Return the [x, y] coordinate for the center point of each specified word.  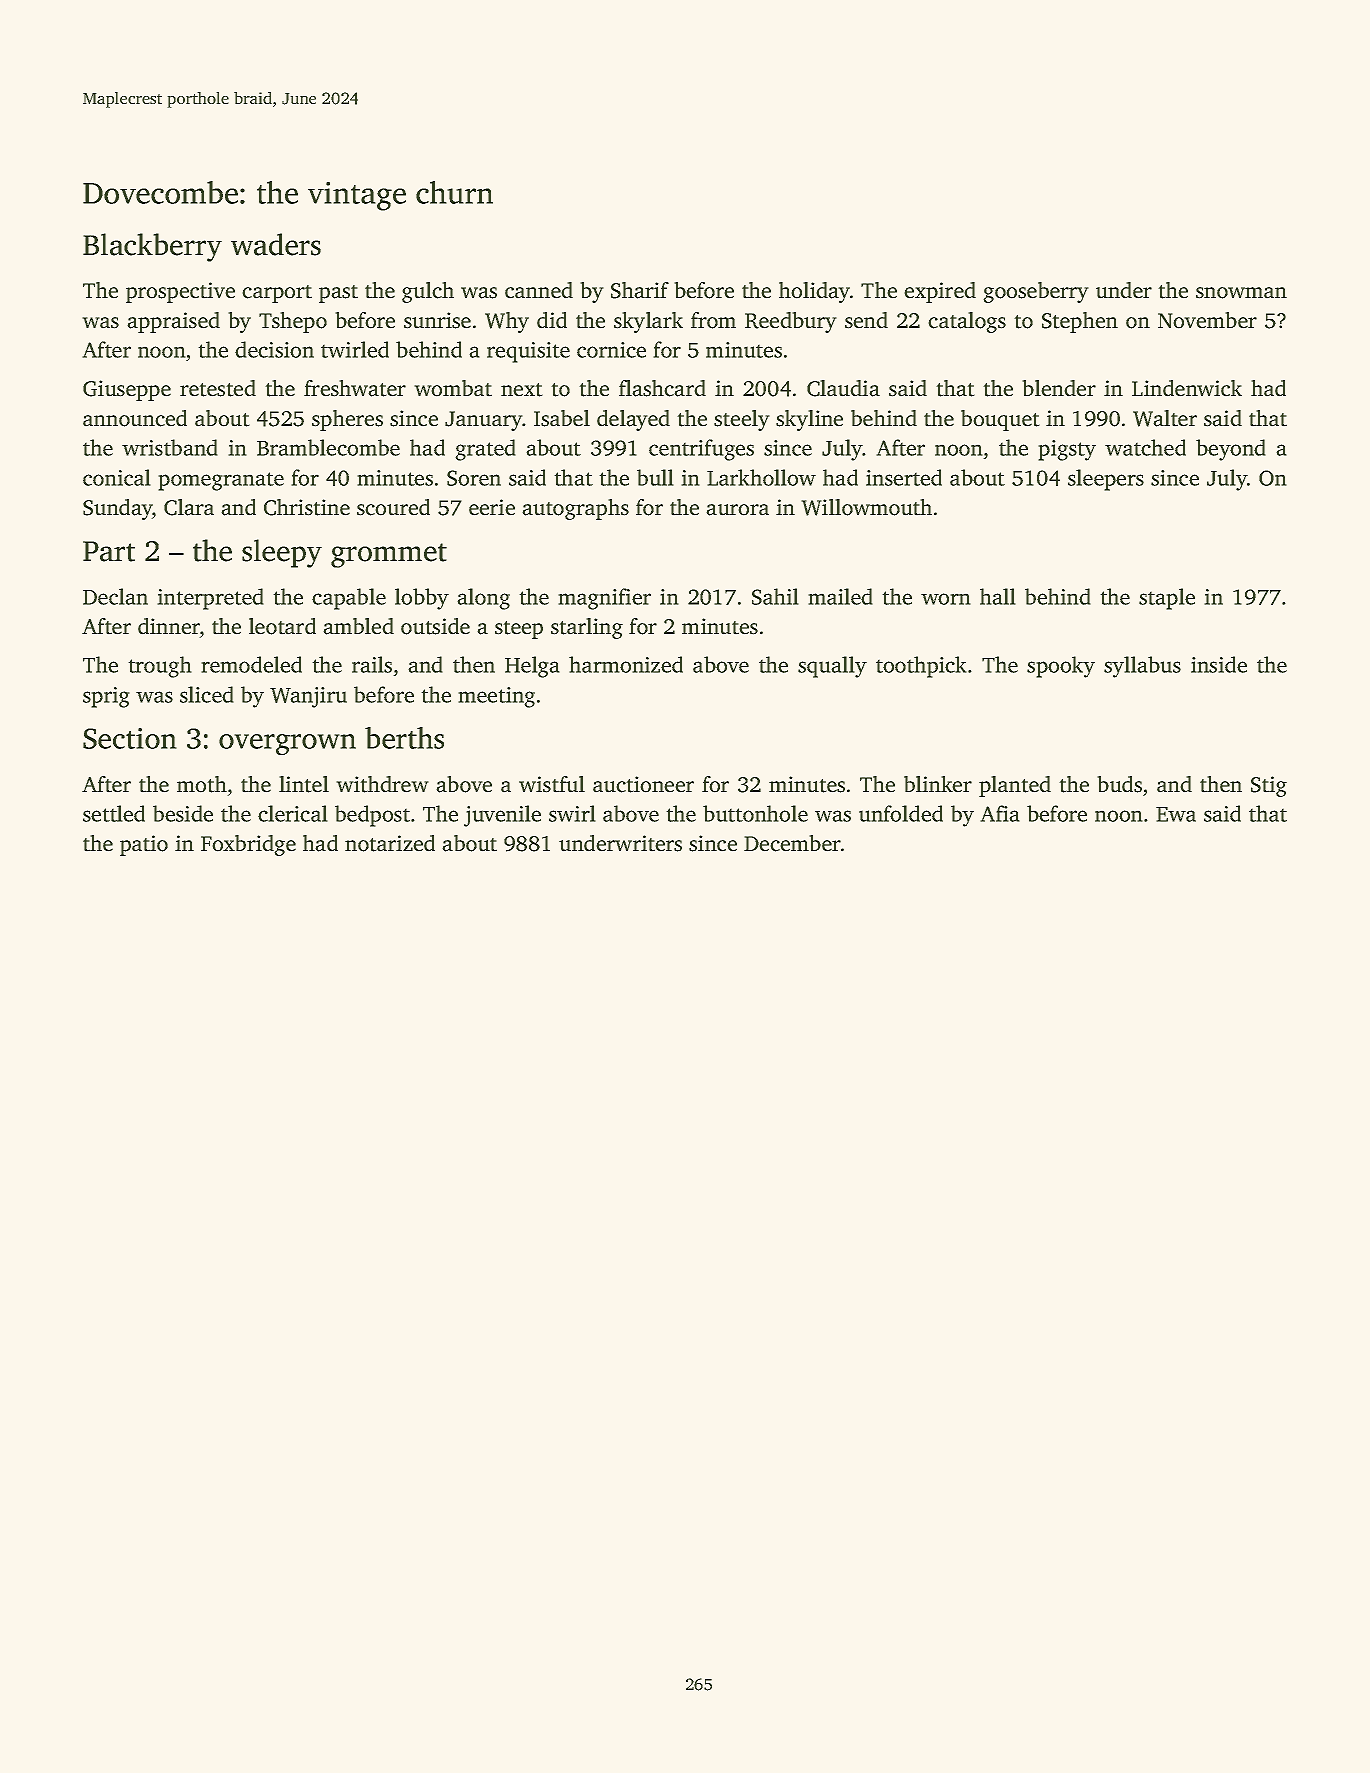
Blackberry [152, 247]
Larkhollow [761, 477]
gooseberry [1036, 292]
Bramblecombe [328, 447]
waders [276, 244]
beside [183, 813]
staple [1167, 599]
